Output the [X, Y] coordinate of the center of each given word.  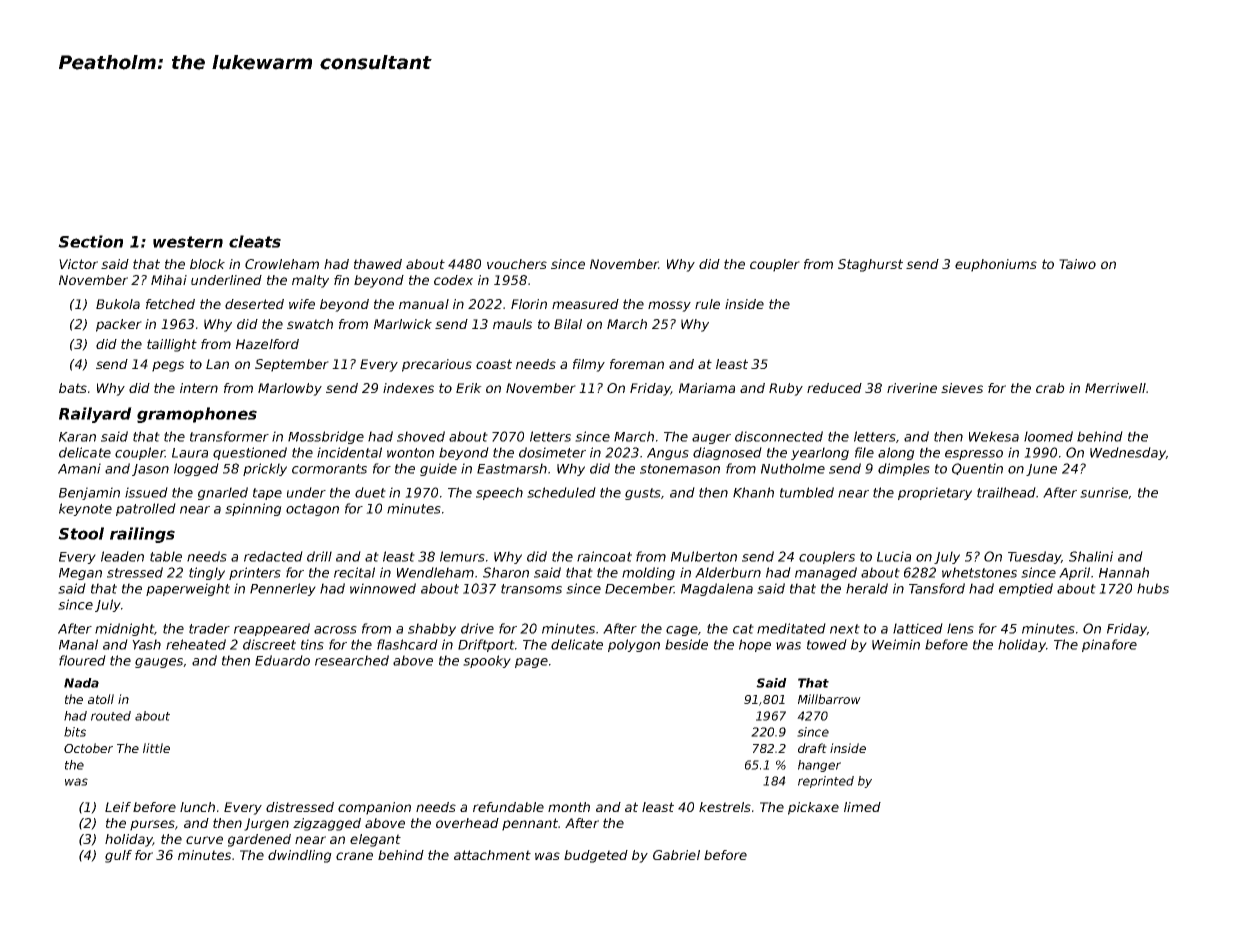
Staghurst [870, 265]
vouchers [517, 264]
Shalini [1091, 556]
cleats [255, 241]
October [88, 748]
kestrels [725, 807]
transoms [531, 589]
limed [862, 807]
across [335, 630]
